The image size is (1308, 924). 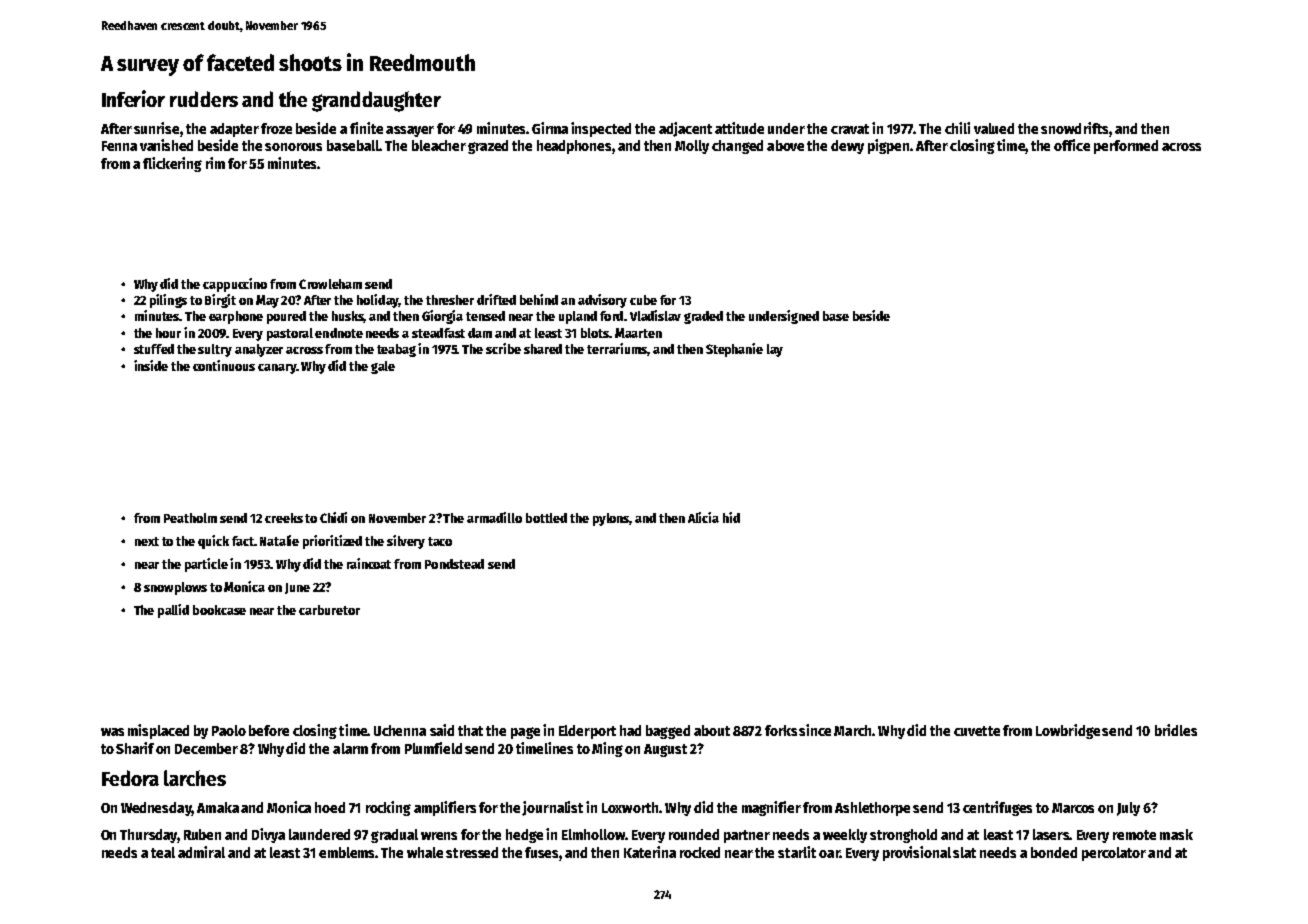 What do you see at coordinates (785, 145) in the page?
I see `above` at bounding box center [785, 145].
